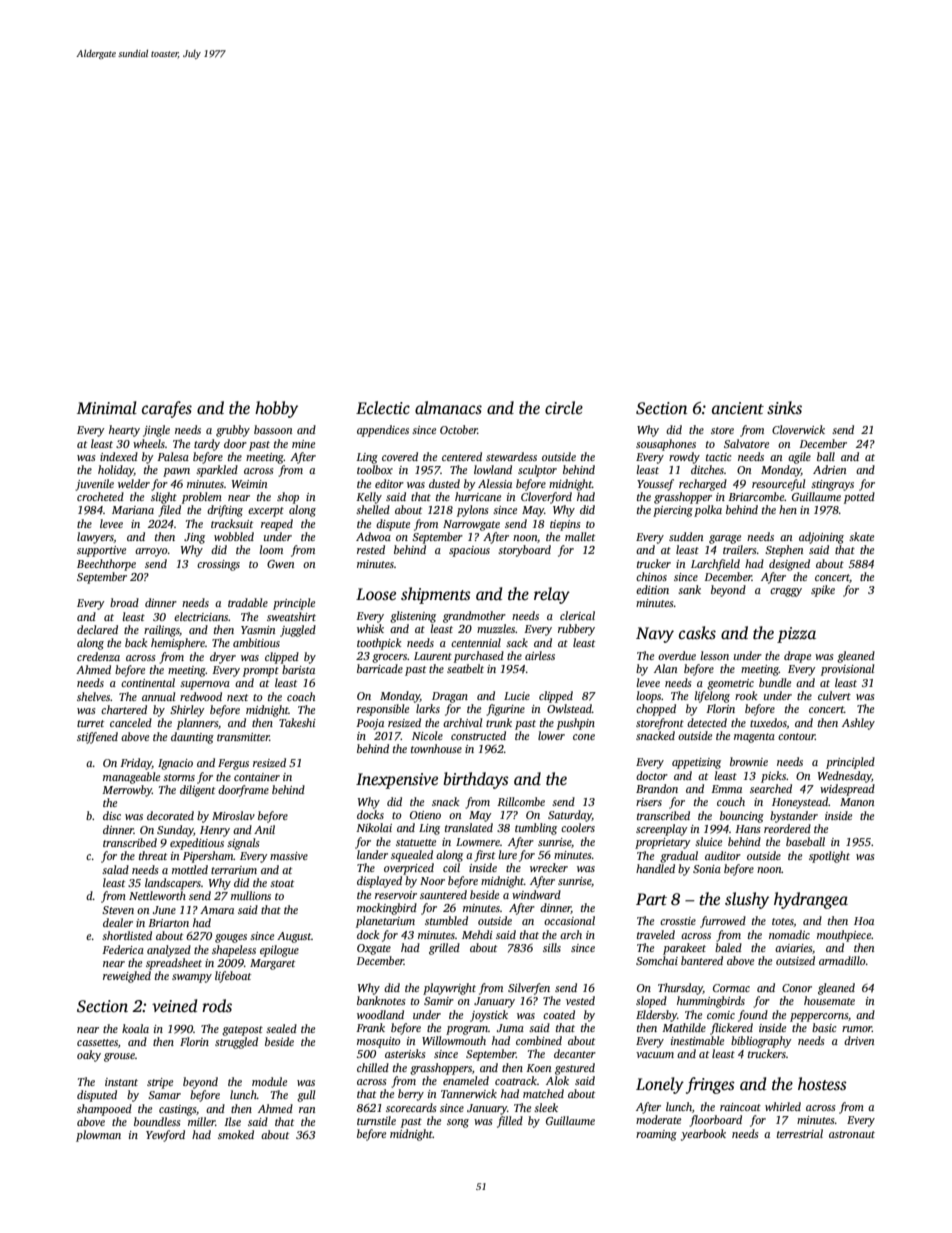 Image resolution: width=952 pixels, height=1233 pixels. What do you see at coordinates (306, 1096) in the page?
I see `gull` at bounding box center [306, 1096].
